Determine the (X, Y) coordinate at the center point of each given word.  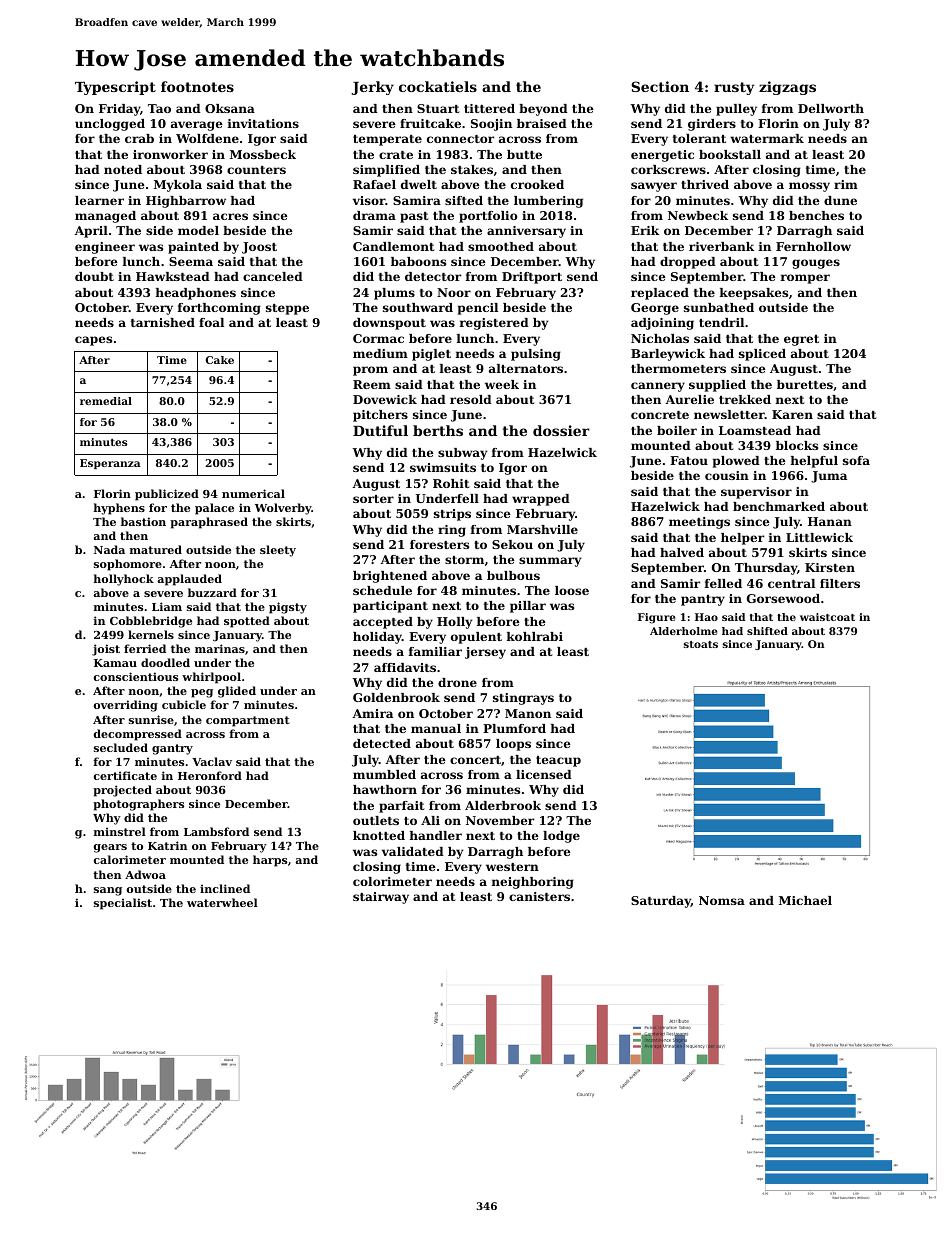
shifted (767, 631)
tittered (489, 108)
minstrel (120, 831)
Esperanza (110, 464)
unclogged (110, 125)
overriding (126, 706)
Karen (792, 414)
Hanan (830, 521)
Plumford (514, 728)
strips (452, 515)
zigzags (787, 88)
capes (93, 341)
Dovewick (385, 399)
